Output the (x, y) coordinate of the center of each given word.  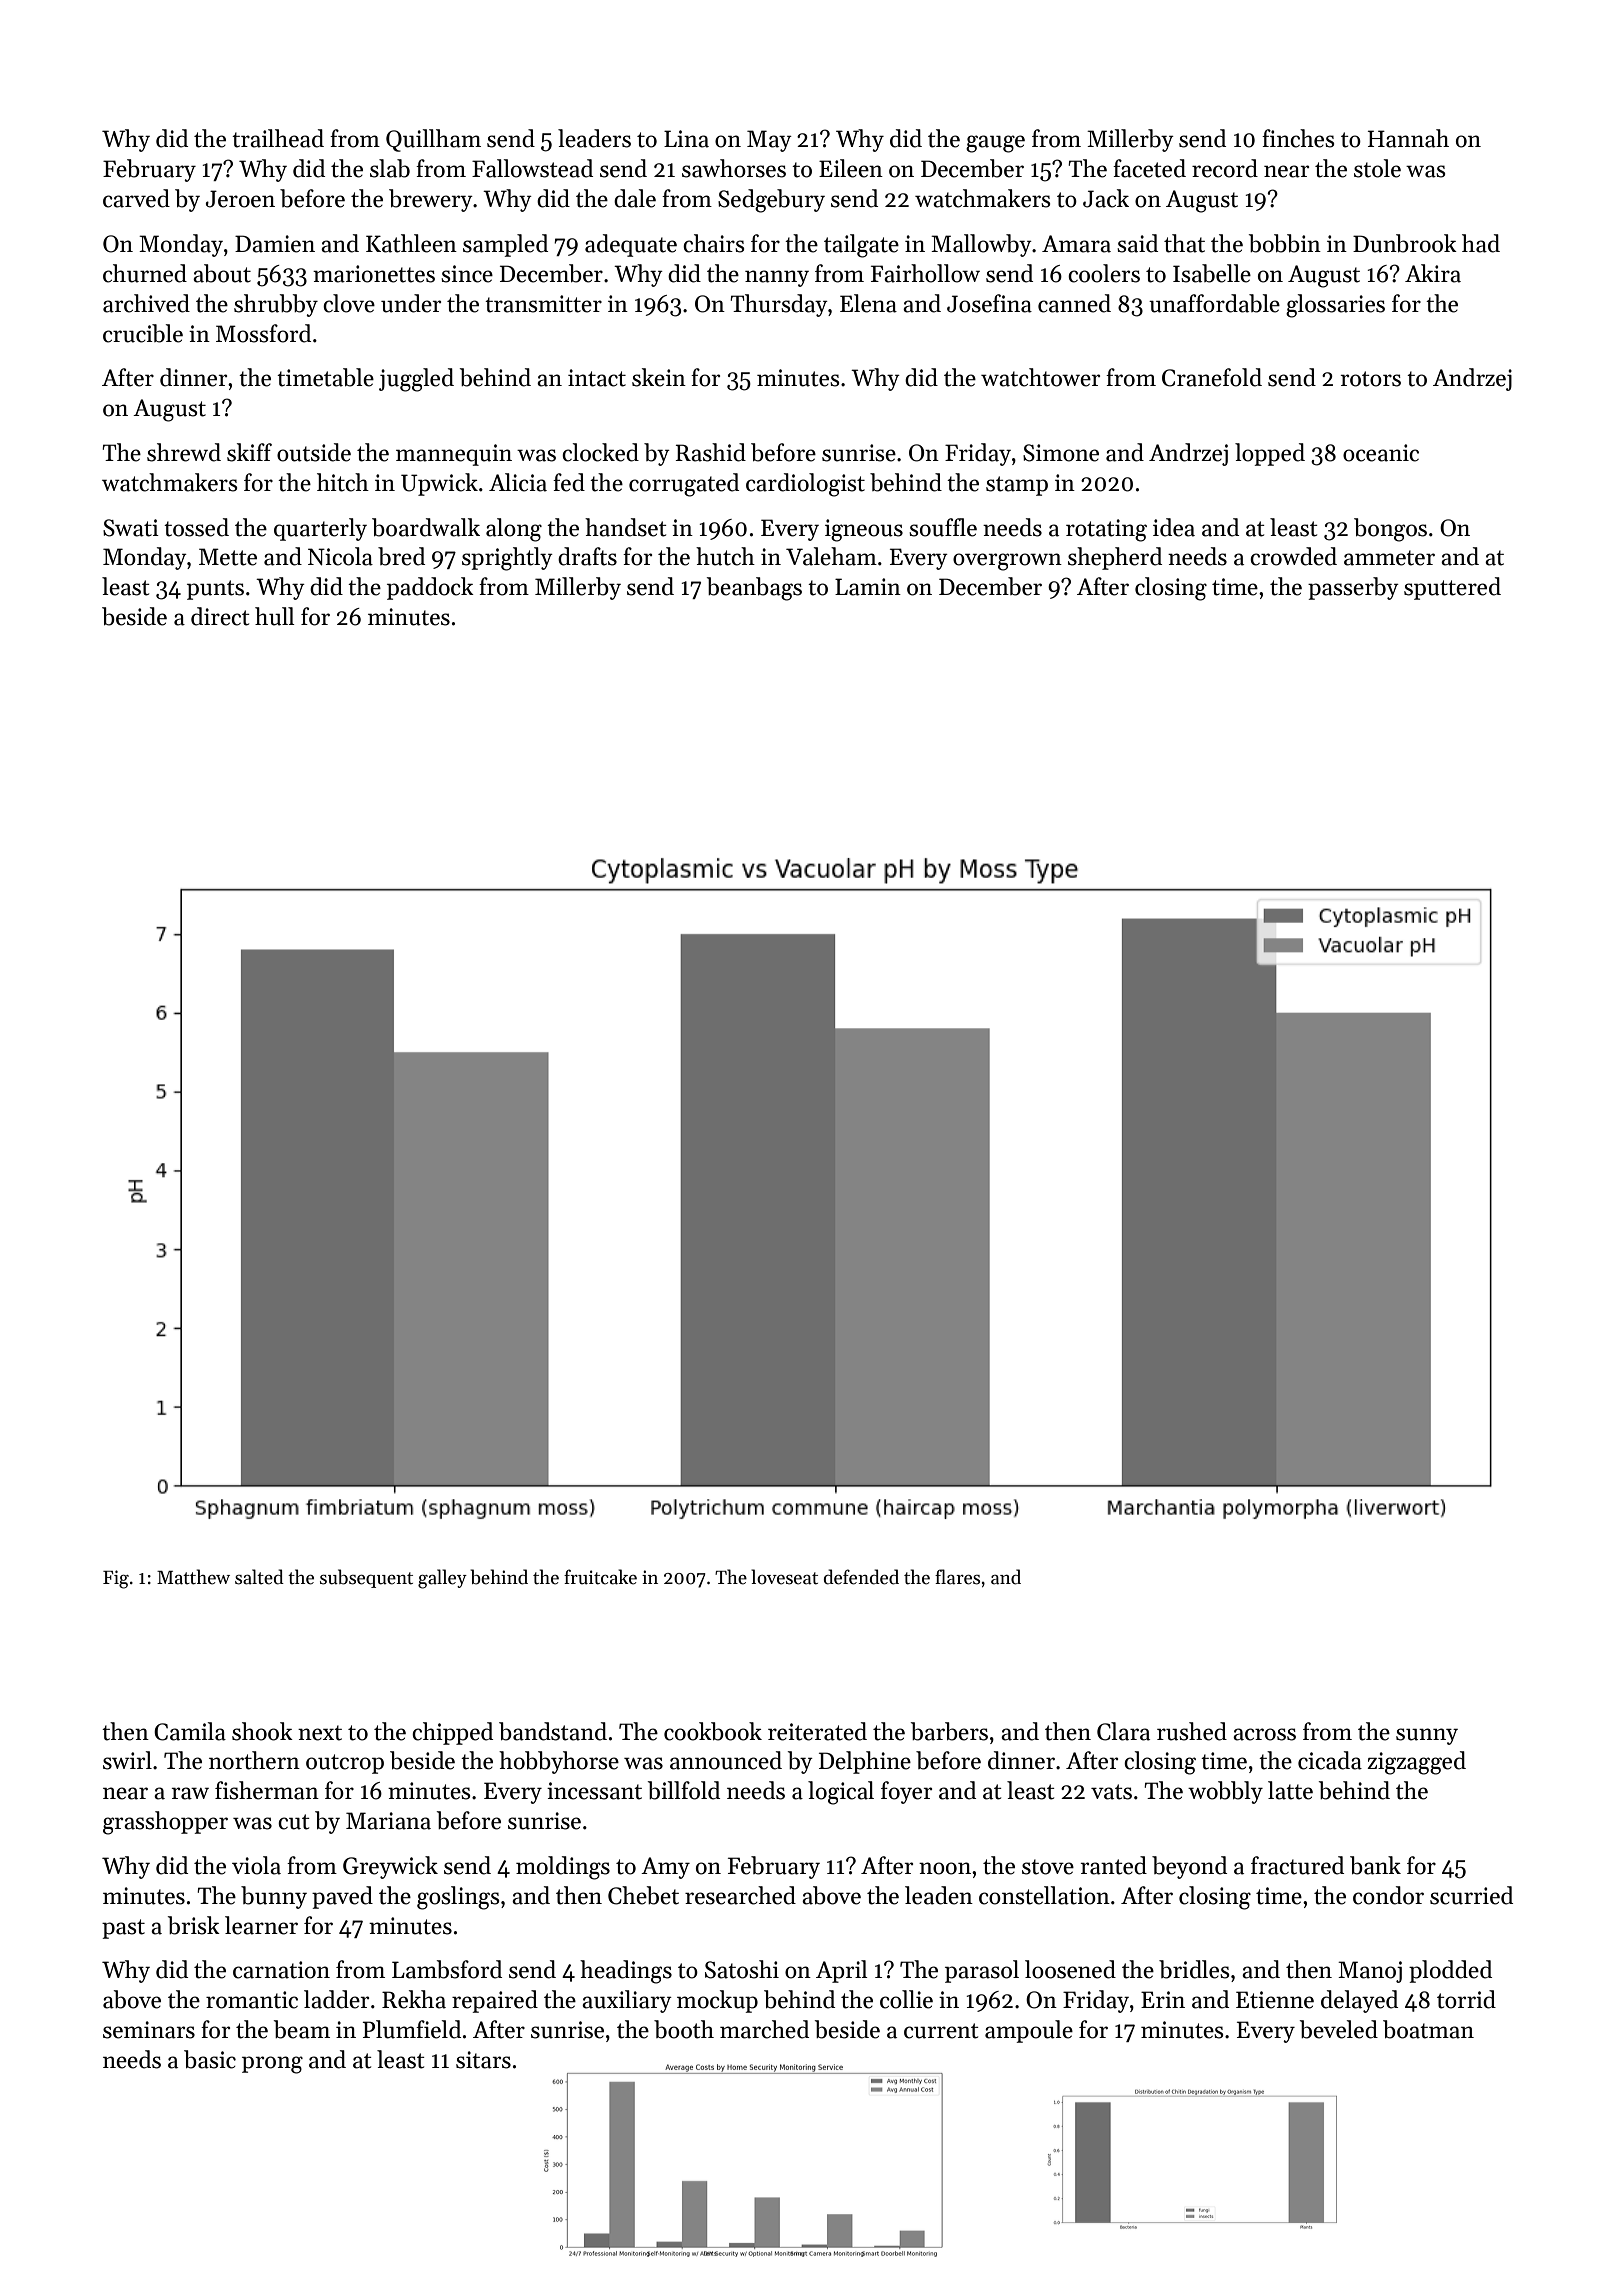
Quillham (433, 140)
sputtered (1452, 588)
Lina (686, 139)
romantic (252, 2000)
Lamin (868, 587)
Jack (1106, 198)
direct (220, 616)
